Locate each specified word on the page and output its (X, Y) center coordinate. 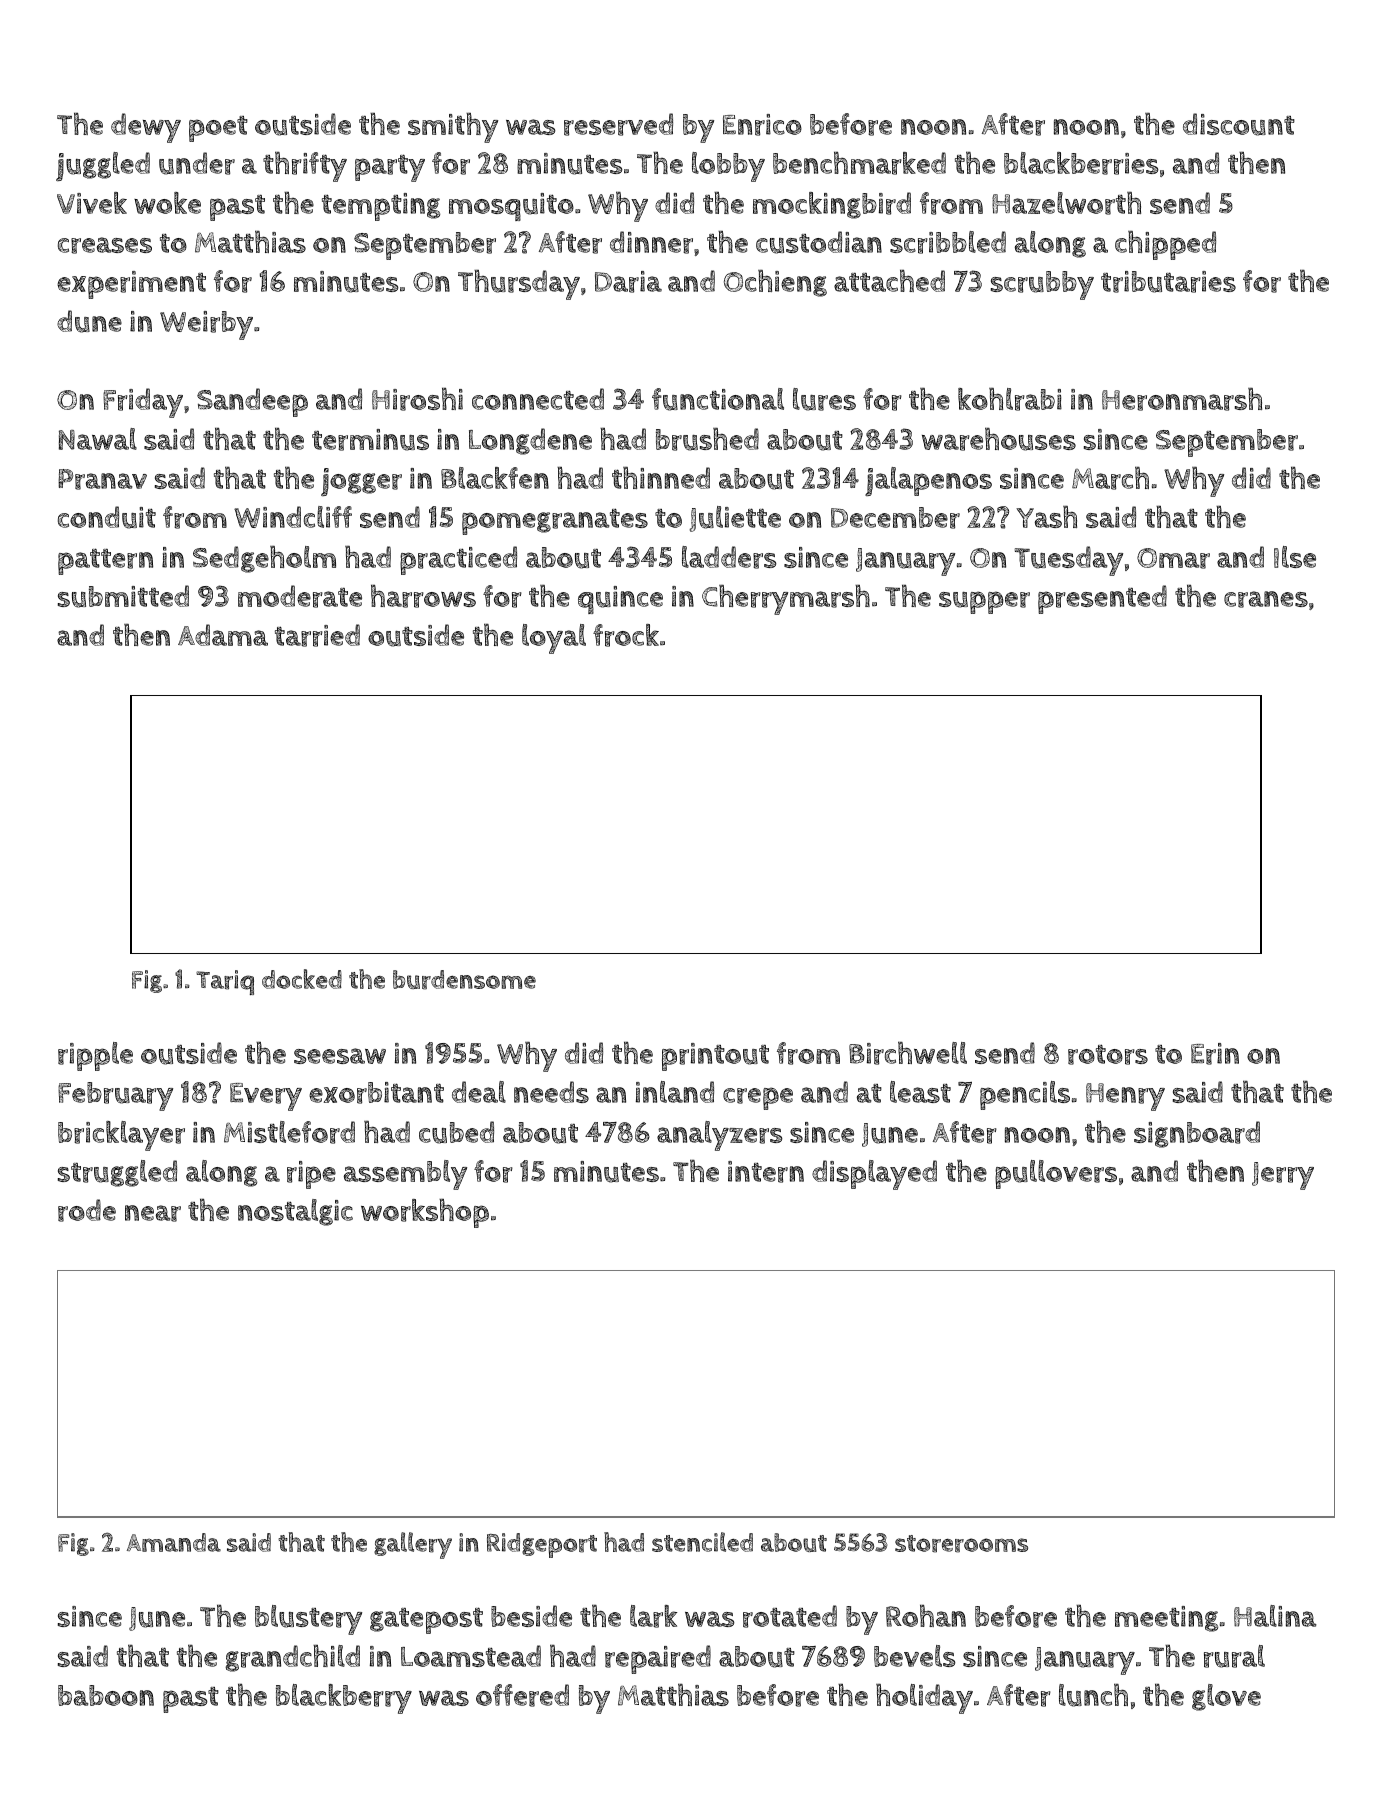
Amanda (174, 1542)
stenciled (702, 1542)
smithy (453, 128)
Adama (223, 635)
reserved (618, 124)
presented (1102, 599)
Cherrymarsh (786, 600)
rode (87, 1210)
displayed (874, 1175)
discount (1239, 124)
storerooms (961, 1544)
